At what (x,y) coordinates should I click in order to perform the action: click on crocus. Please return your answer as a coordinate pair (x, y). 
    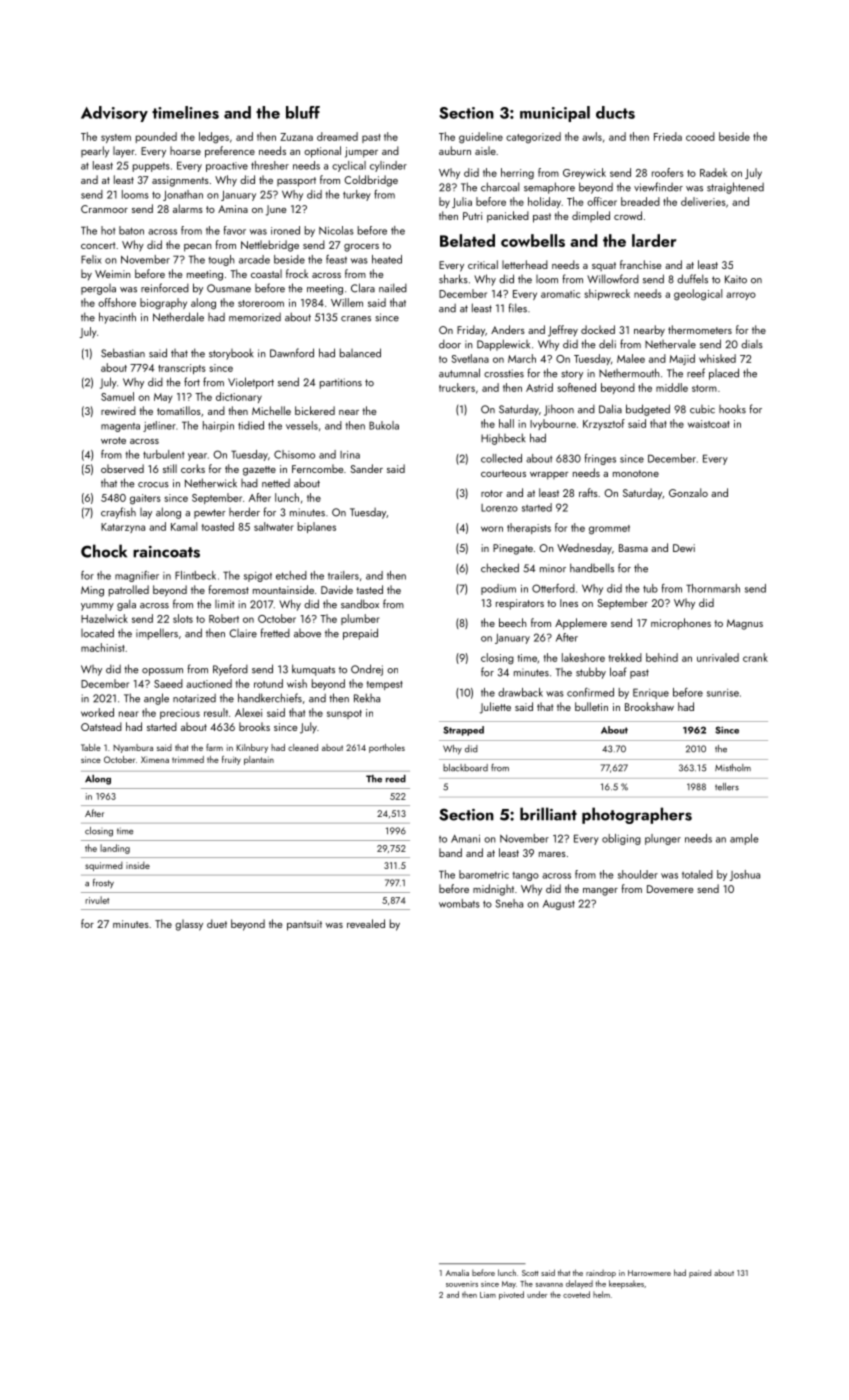
    Looking at the image, I should click on (153, 485).
